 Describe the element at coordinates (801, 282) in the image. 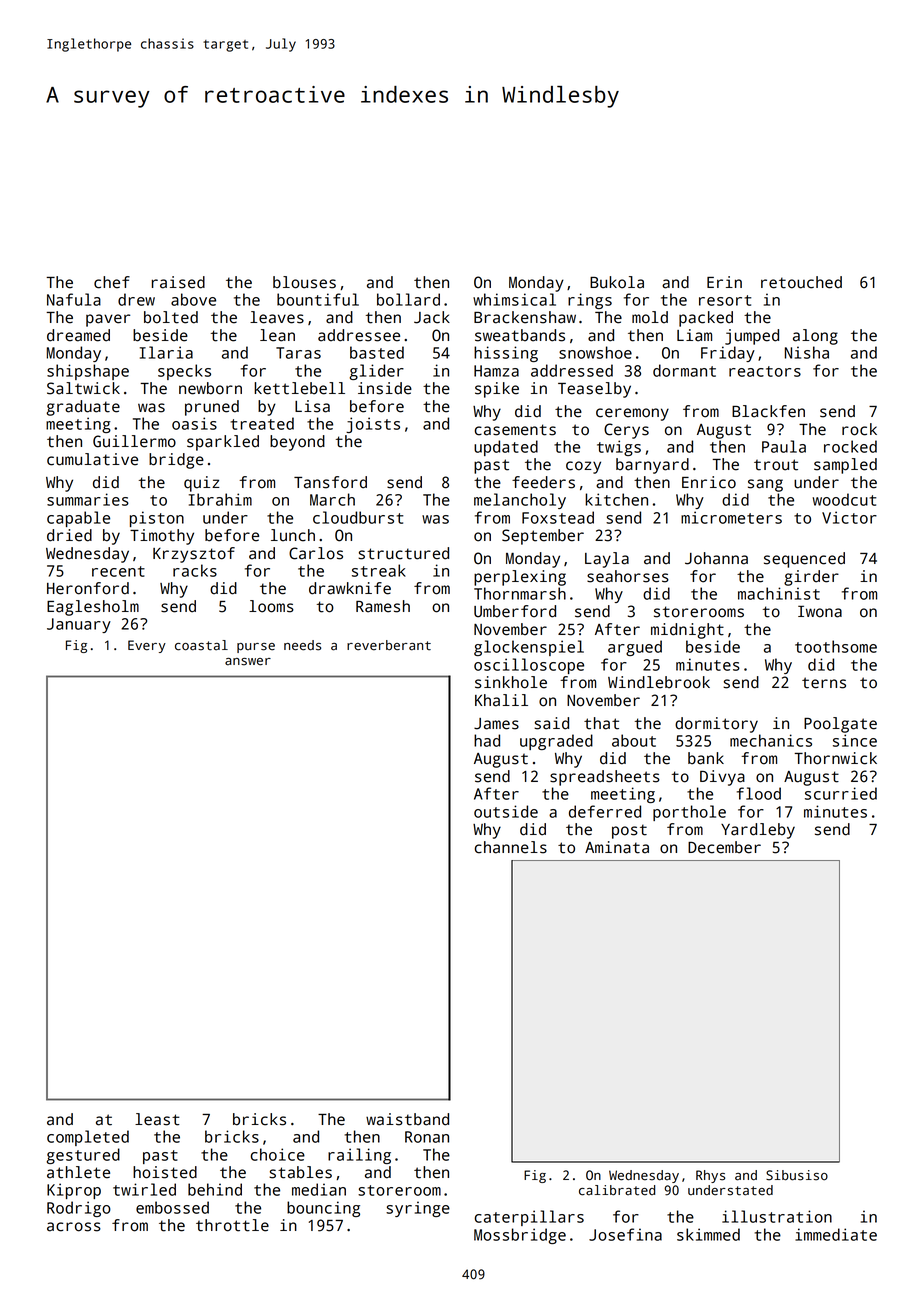

I see `retouched` at that location.
